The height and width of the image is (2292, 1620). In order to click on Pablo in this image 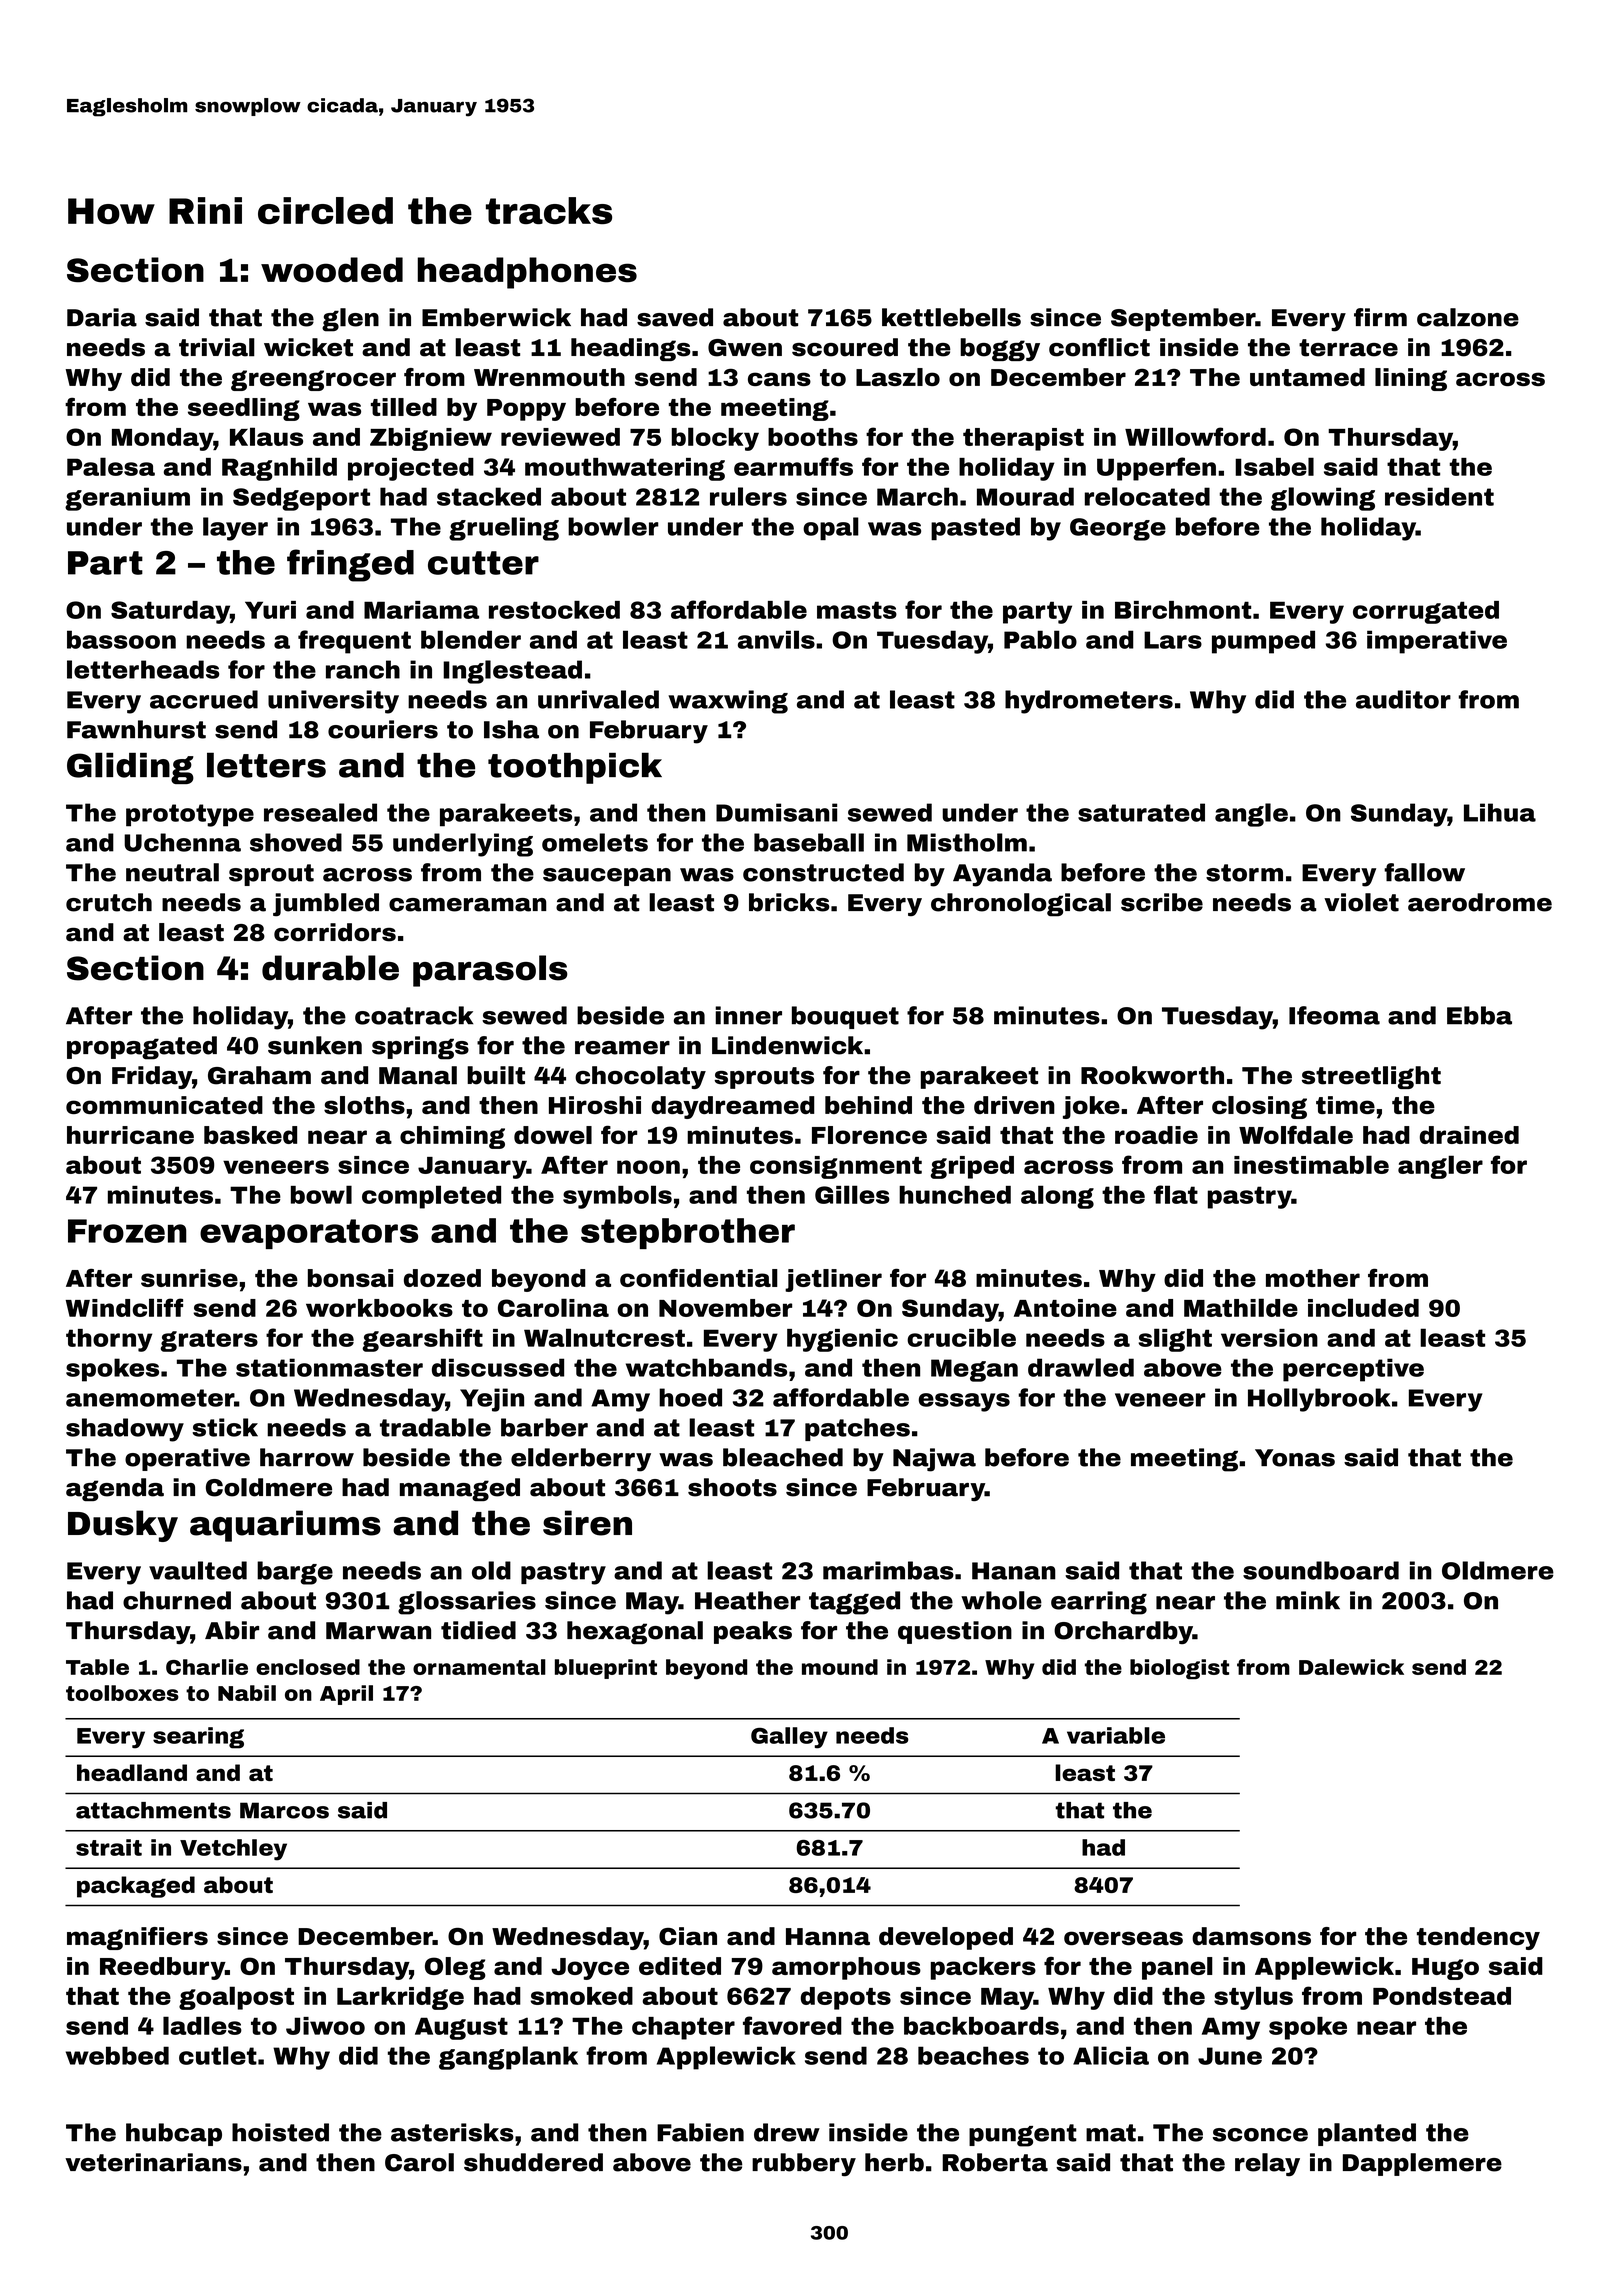, I will do `click(1040, 639)`.
